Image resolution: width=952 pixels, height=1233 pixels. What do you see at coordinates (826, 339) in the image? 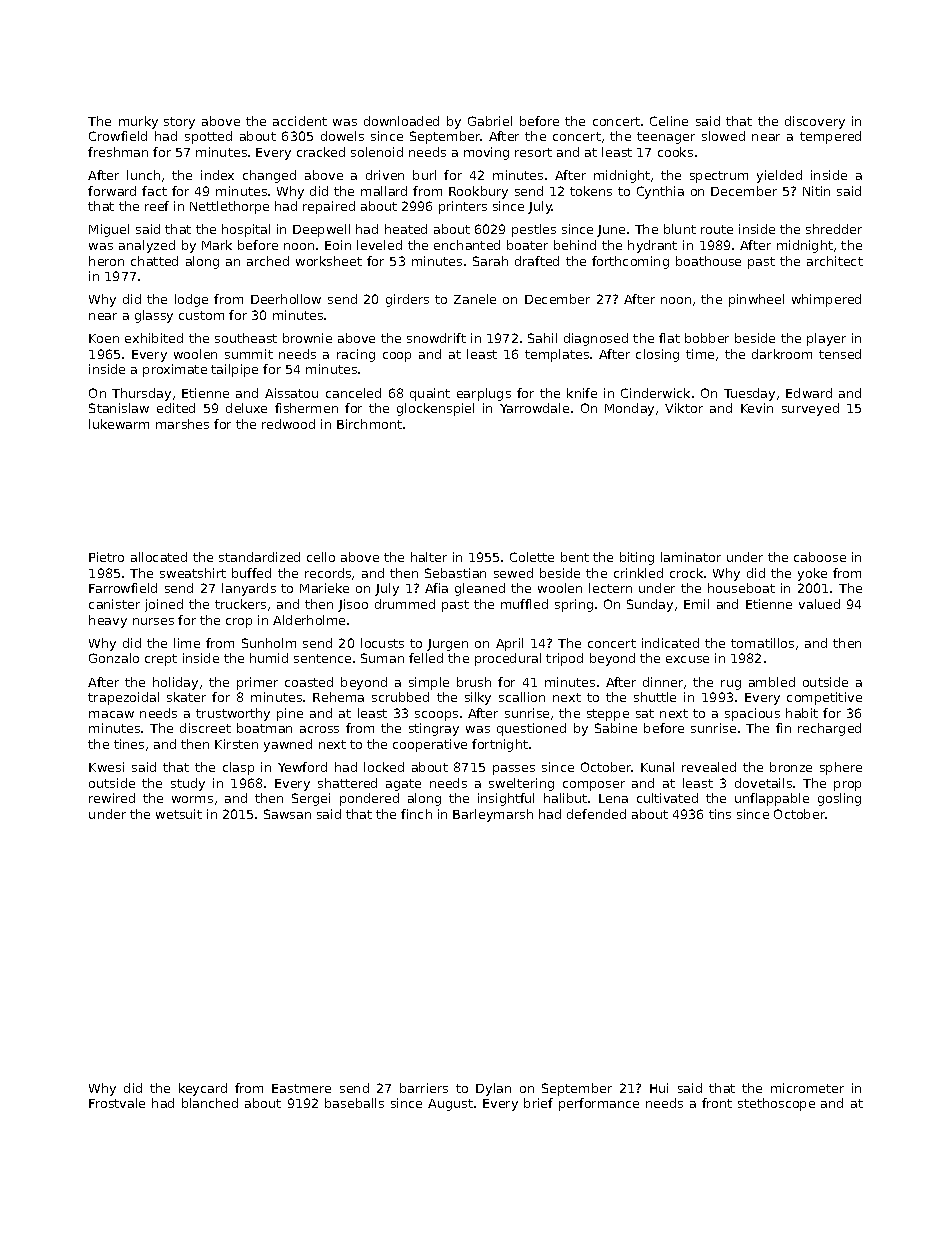
I see `player` at bounding box center [826, 339].
